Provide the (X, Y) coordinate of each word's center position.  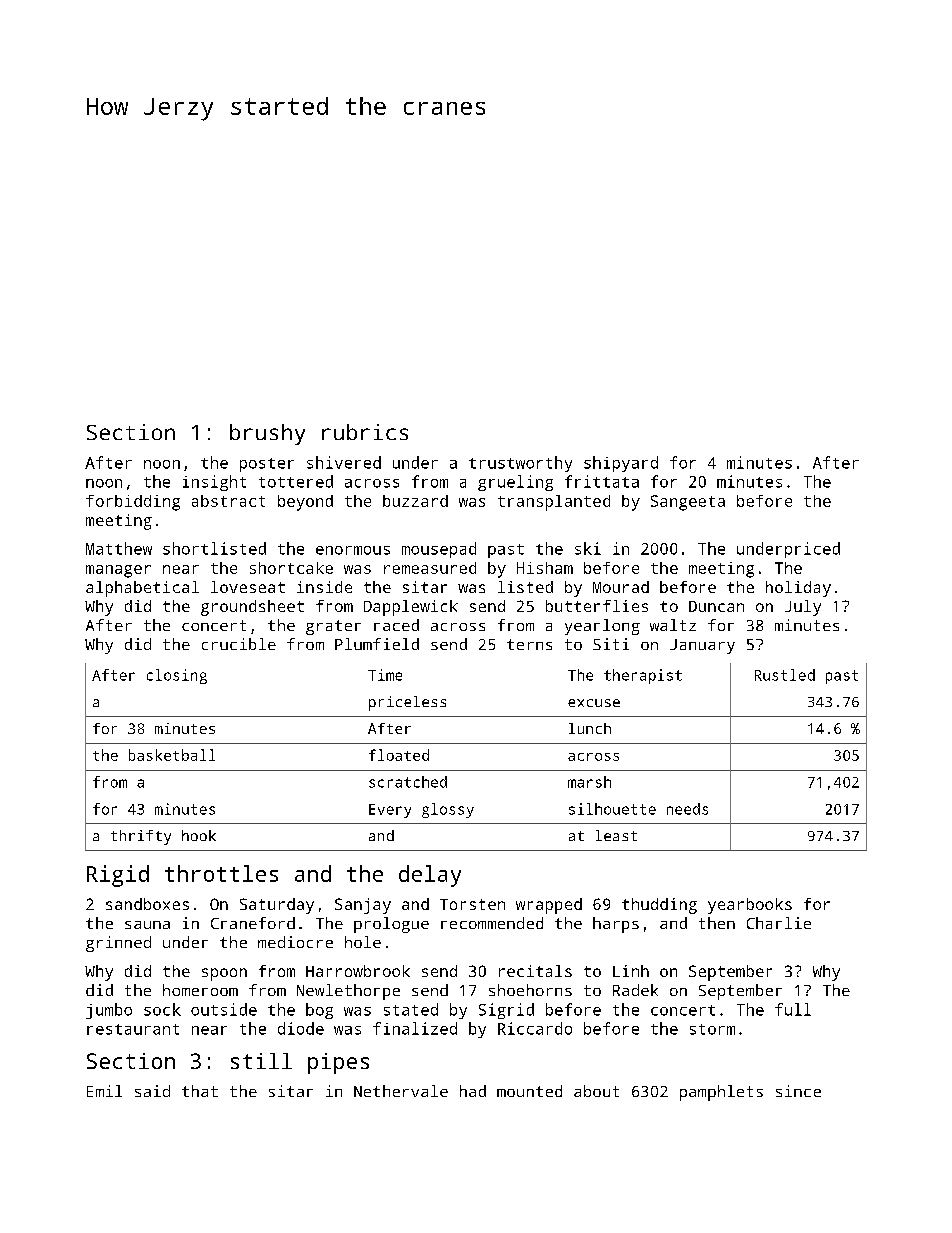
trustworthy (520, 464)
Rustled (785, 675)
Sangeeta (688, 503)
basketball (172, 755)
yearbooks (750, 906)
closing (177, 676)
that (200, 1091)
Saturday (277, 906)
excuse (594, 703)
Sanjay (363, 906)
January (702, 646)
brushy (267, 434)
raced (396, 625)
